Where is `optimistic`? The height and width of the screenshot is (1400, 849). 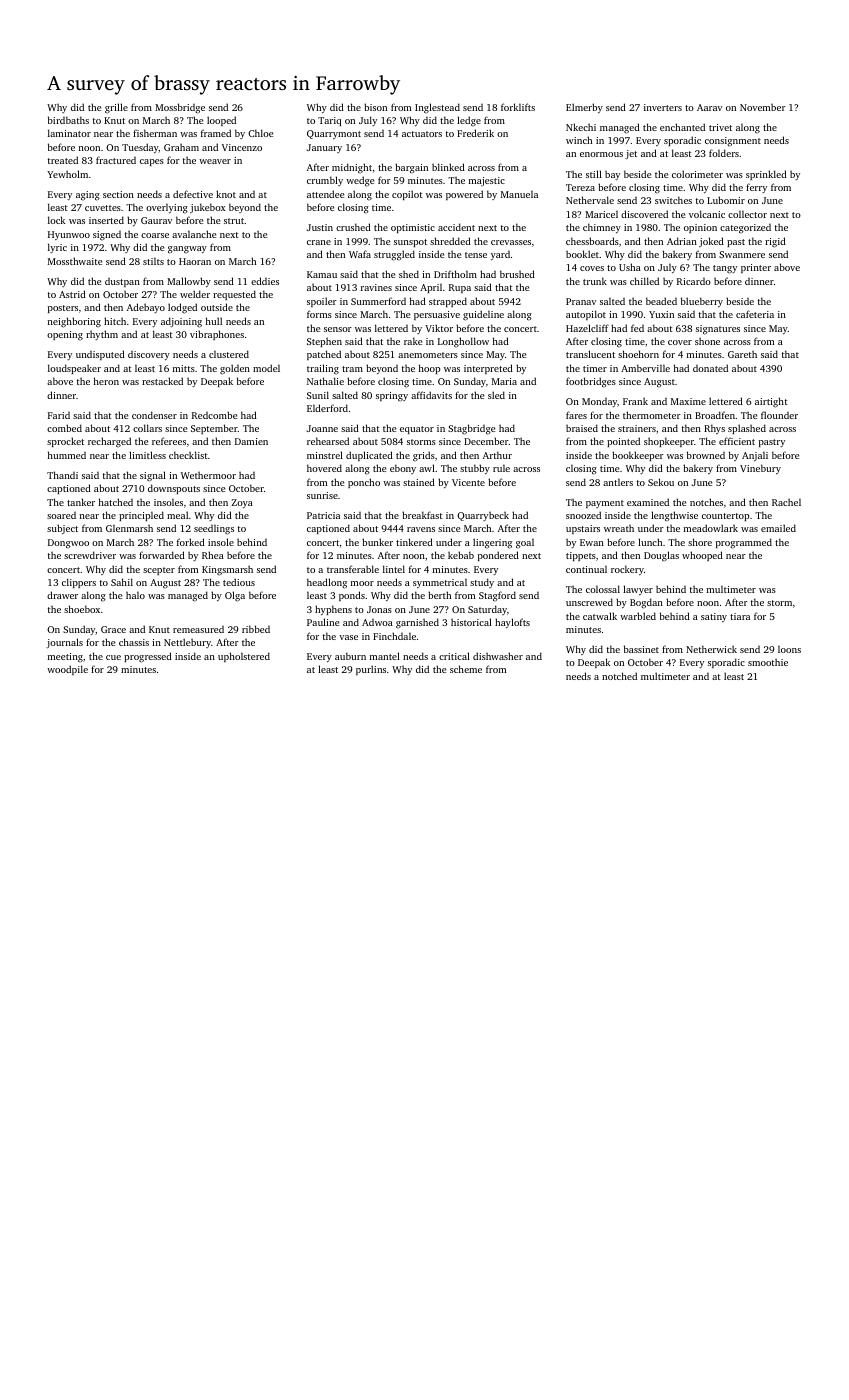
optimistic is located at coordinates (413, 228).
